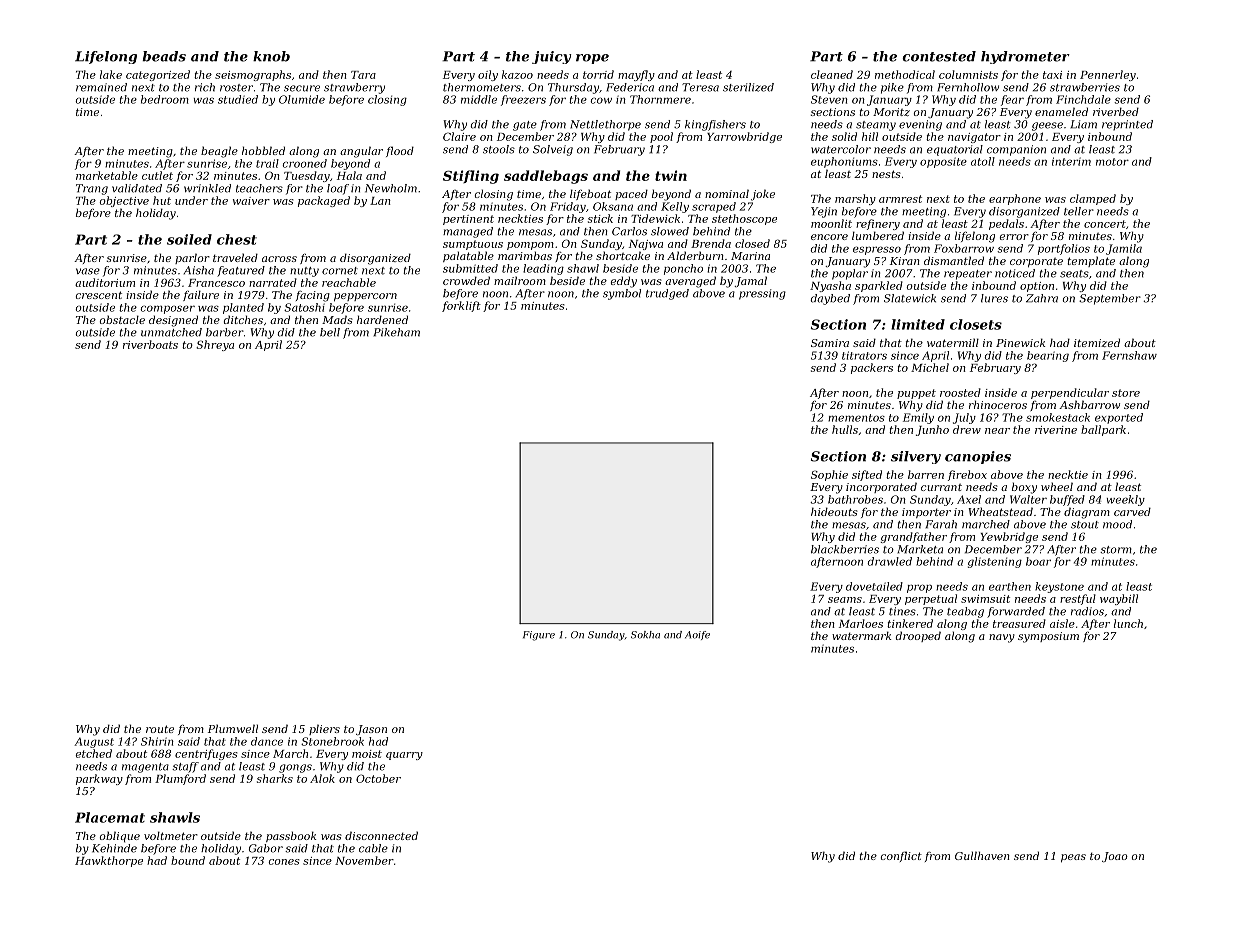 The image size is (1233, 952). Describe the element at coordinates (295, 768) in the page. I see `gongs` at that location.
